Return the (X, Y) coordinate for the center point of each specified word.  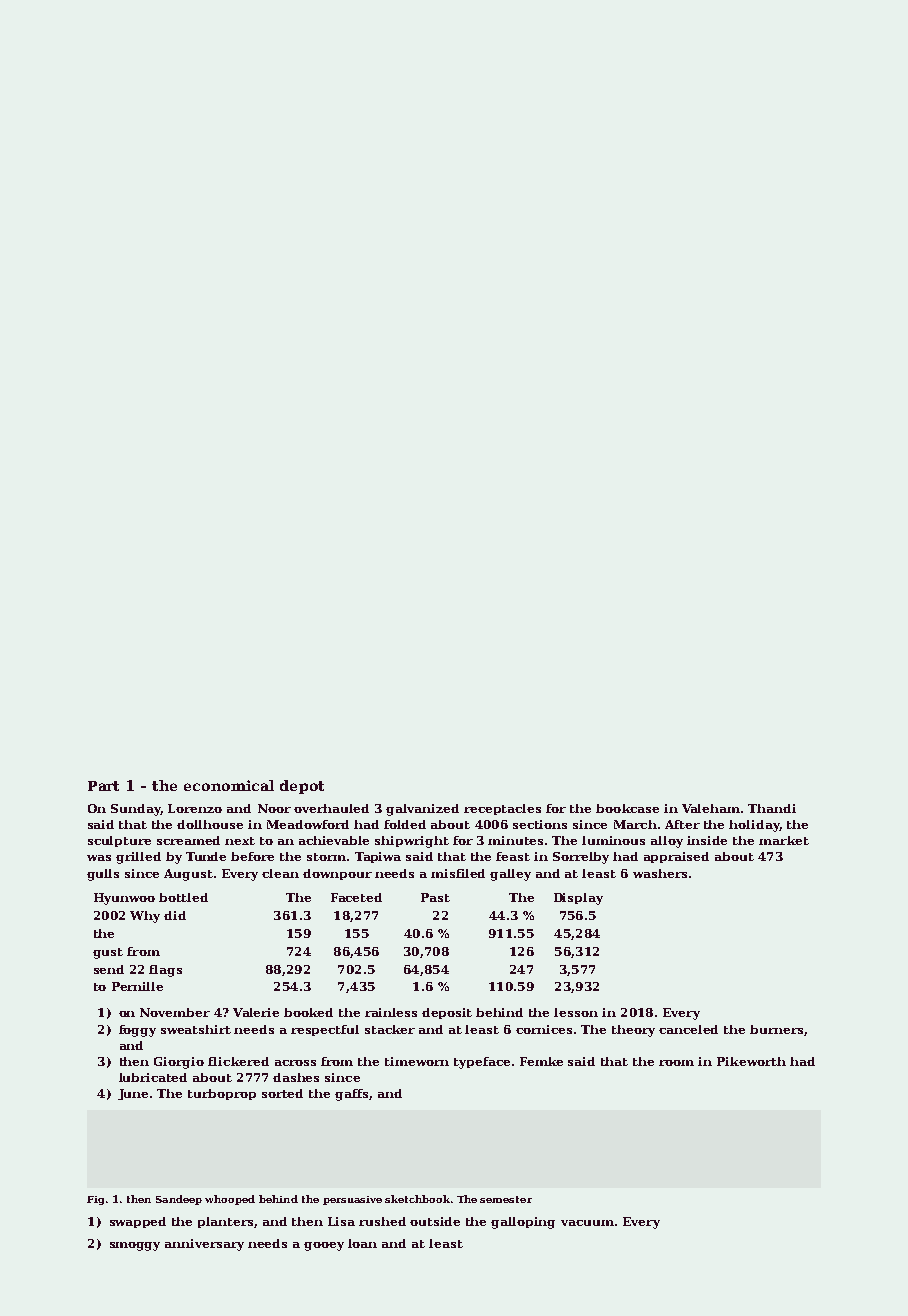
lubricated (153, 1077)
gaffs (351, 1095)
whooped (230, 1200)
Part (103, 786)
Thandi (772, 808)
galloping (523, 1223)
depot (302, 787)
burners (776, 1029)
